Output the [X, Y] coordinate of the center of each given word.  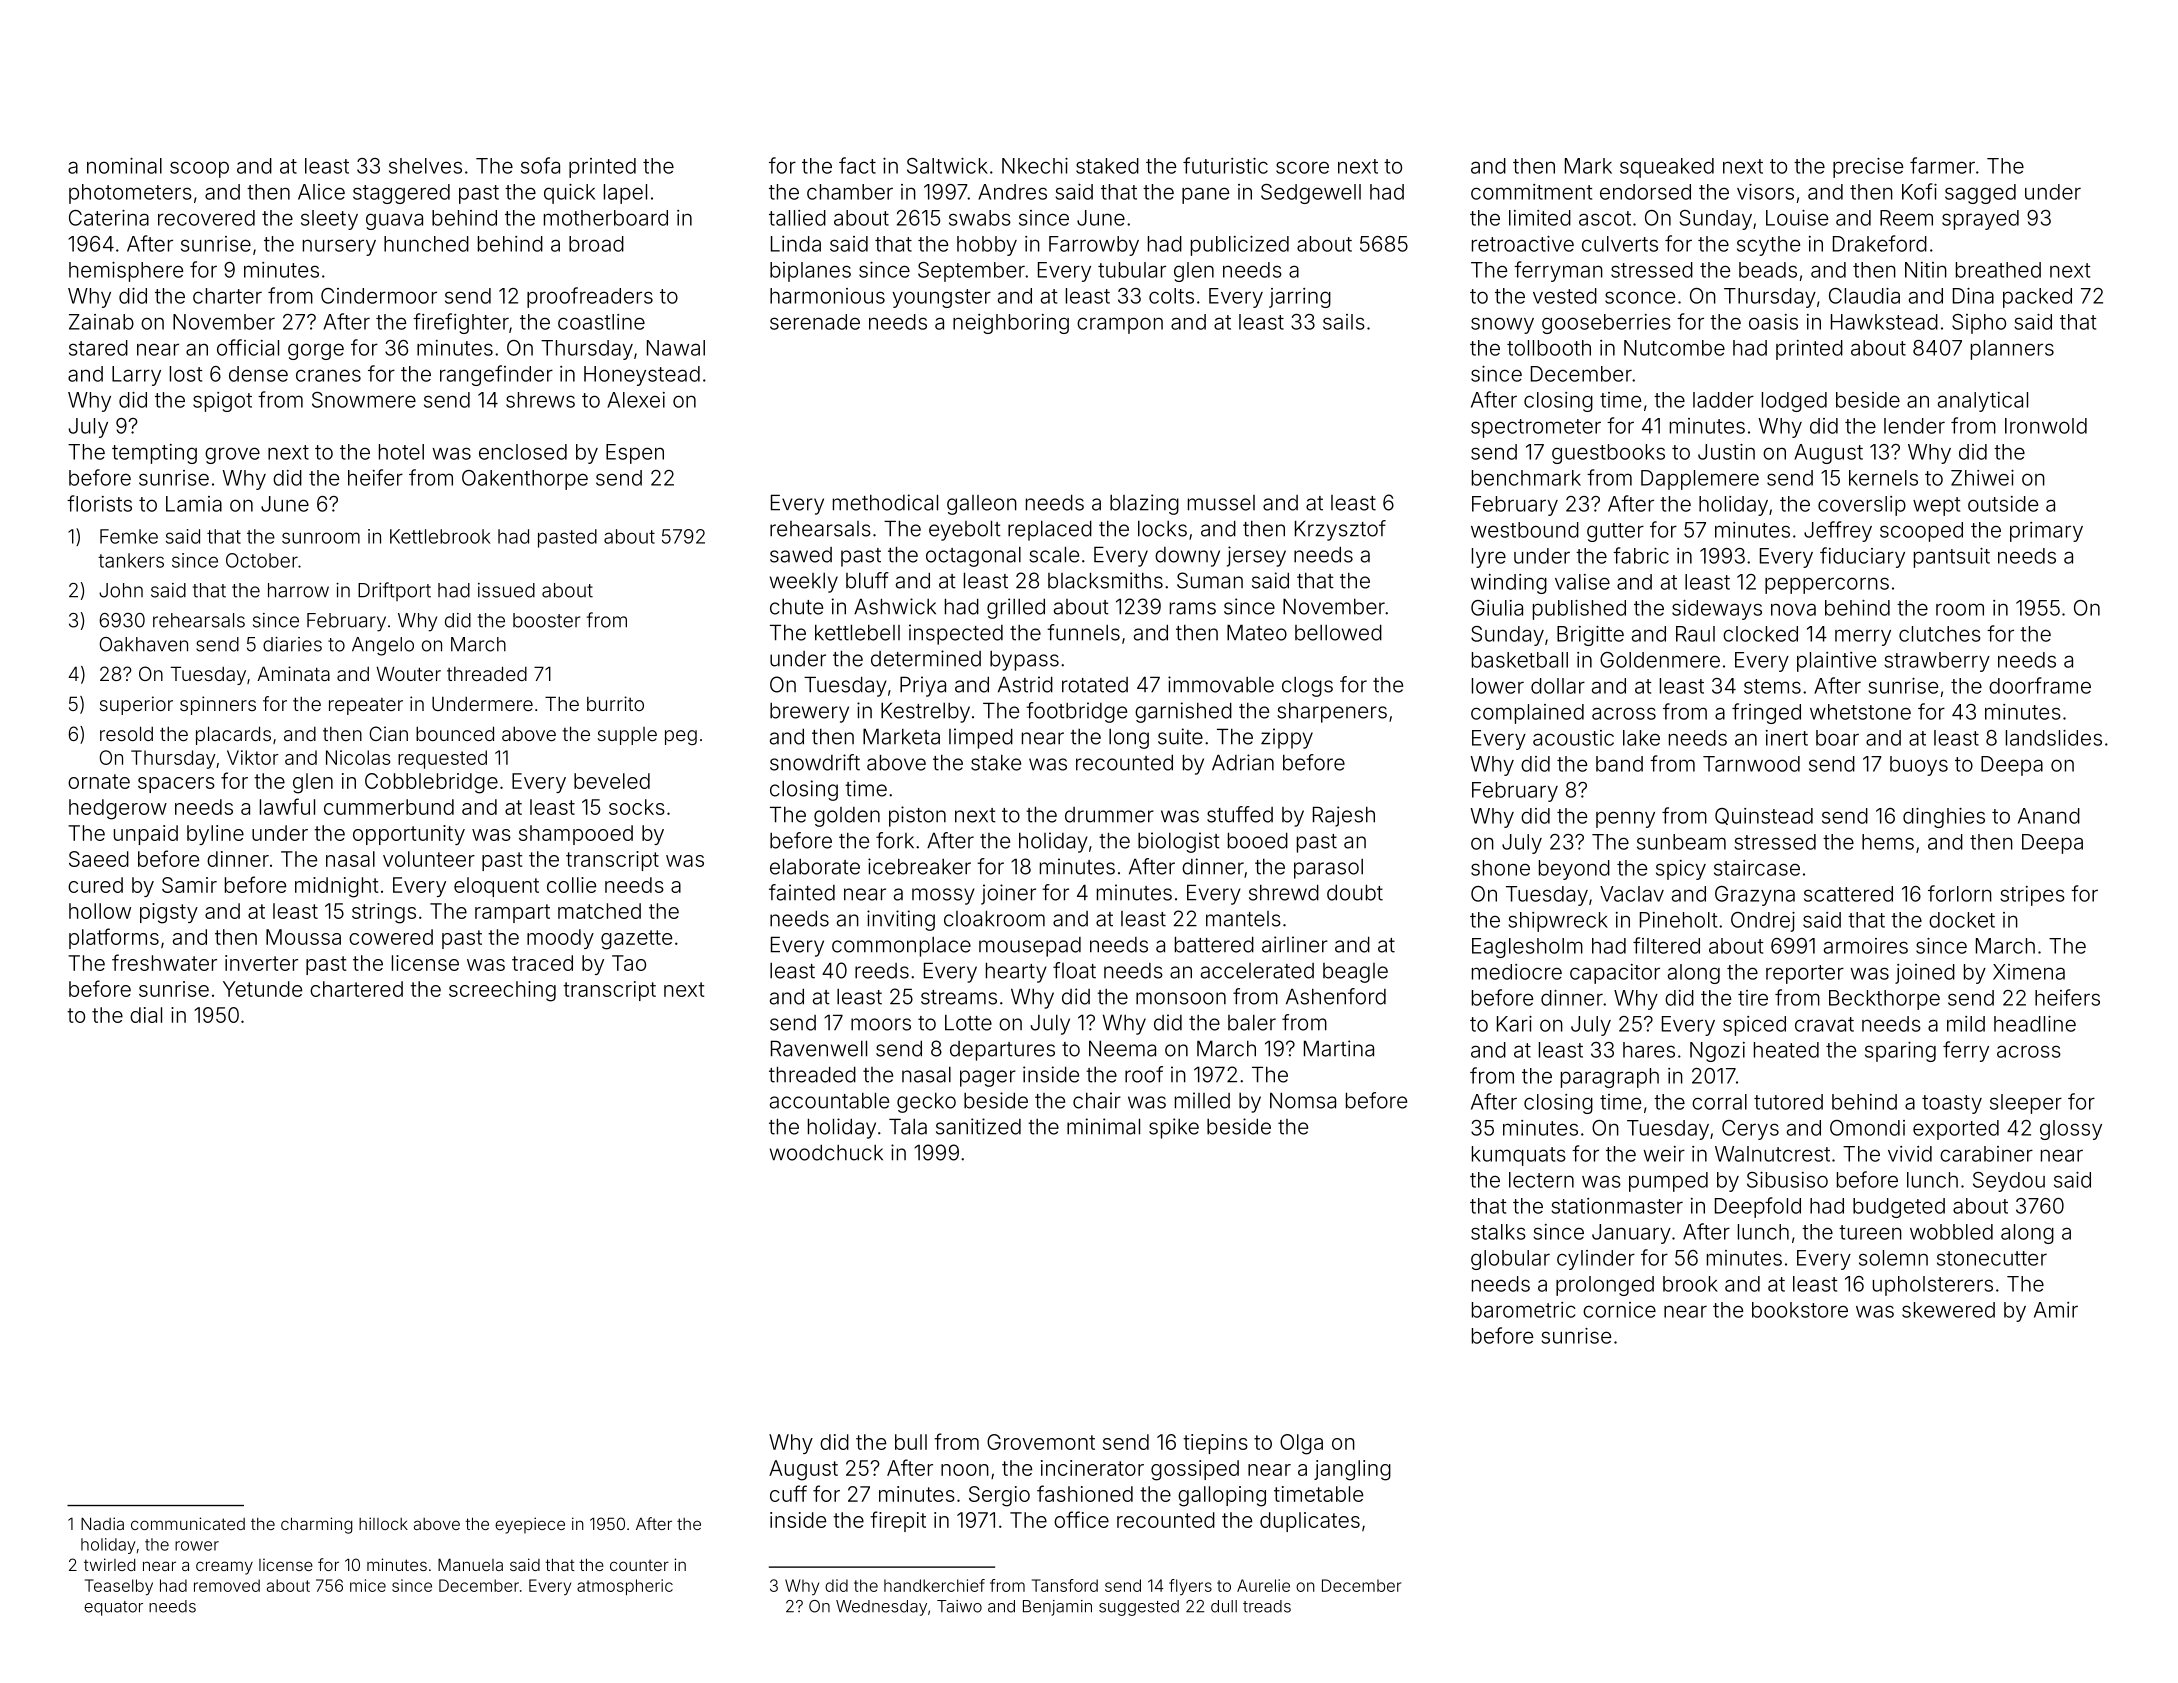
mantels [1243, 919]
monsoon [1181, 998]
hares [1649, 1050]
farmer [1942, 165]
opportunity [409, 835]
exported [1956, 1130]
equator [113, 1608]
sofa [540, 165]
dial [146, 1015]
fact [857, 165]
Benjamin [1057, 1608]
